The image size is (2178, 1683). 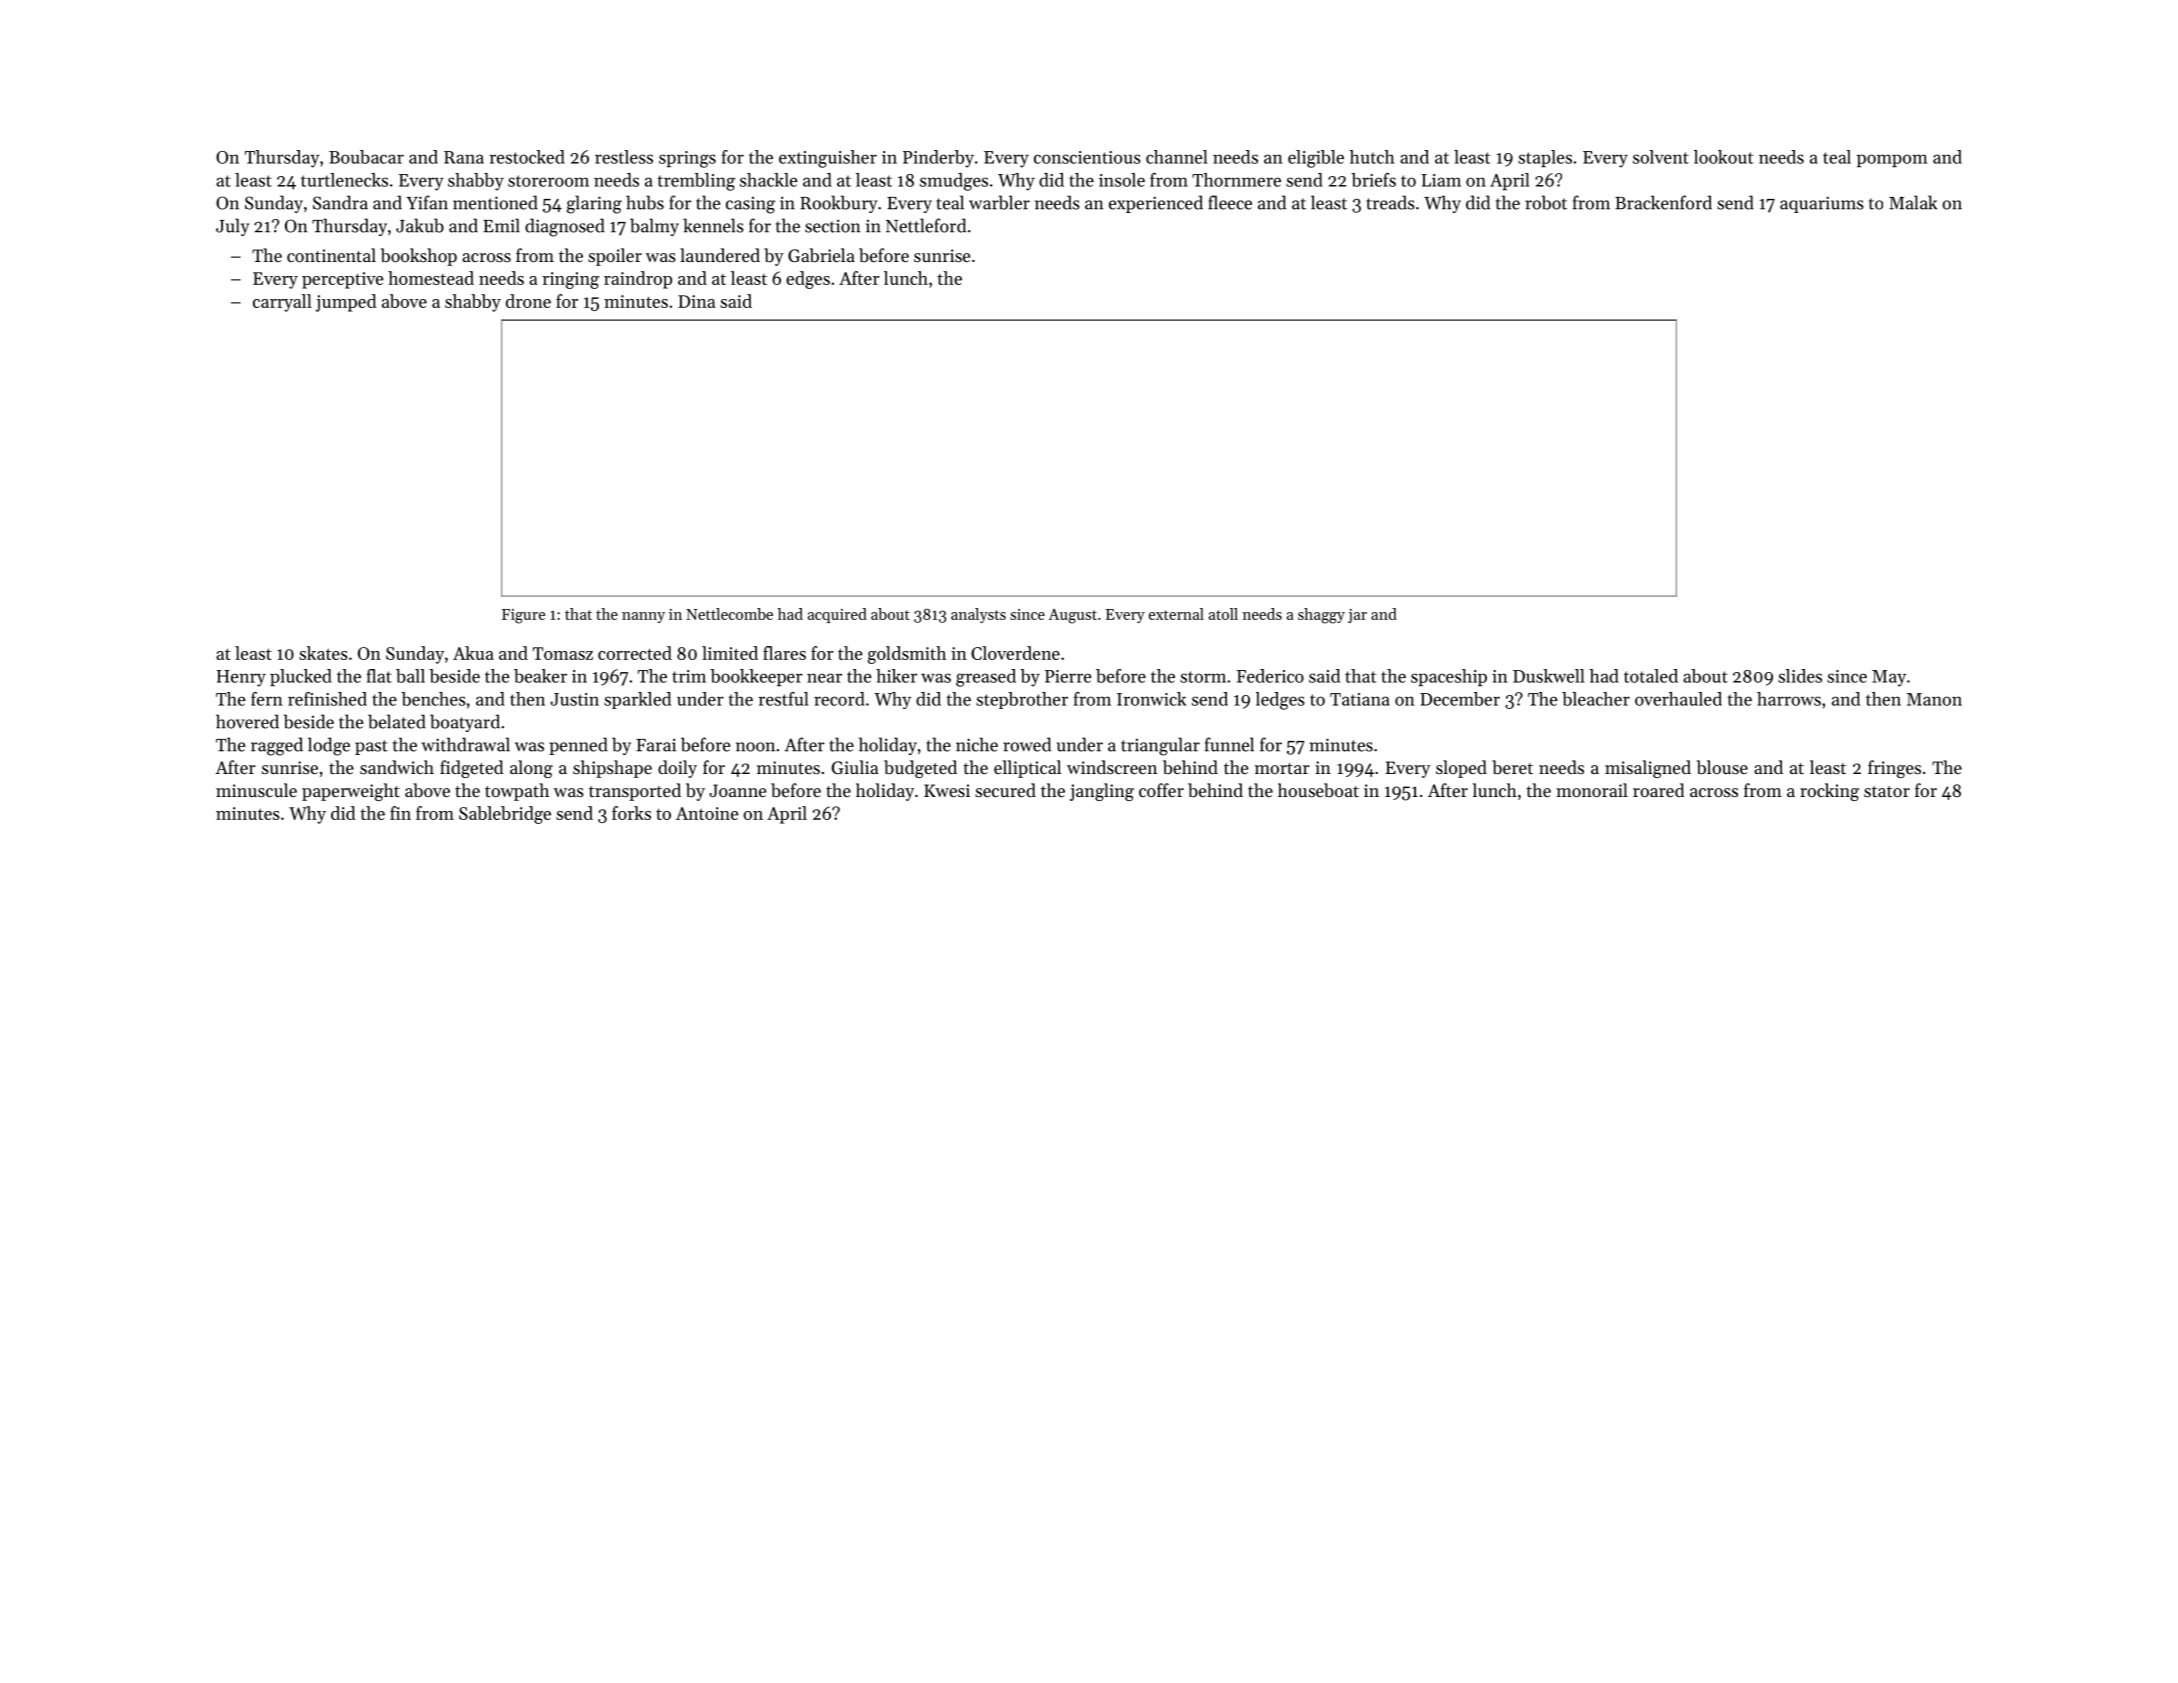 I want to click on Figure, so click(x=523, y=616).
